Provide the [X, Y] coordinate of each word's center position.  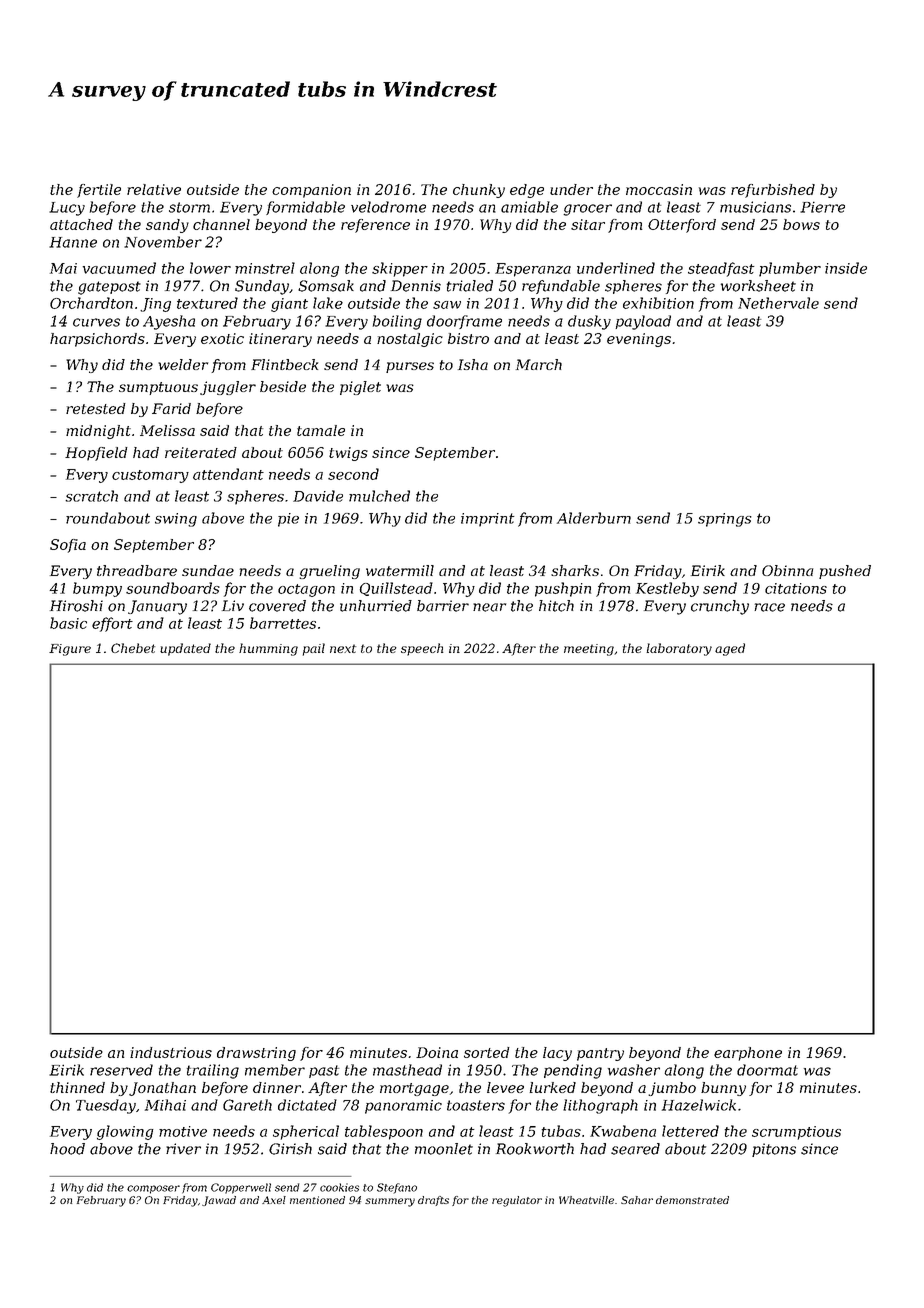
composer [153, 1189]
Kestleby [667, 589]
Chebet [133, 648]
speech [422, 649]
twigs [348, 454]
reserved [121, 1070]
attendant [228, 474]
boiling [397, 322]
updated [185, 649]
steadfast [721, 269]
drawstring [256, 1054]
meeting [589, 650]
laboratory [679, 649]
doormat [767, 1070]
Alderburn [594, 518]
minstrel [265, 268]
